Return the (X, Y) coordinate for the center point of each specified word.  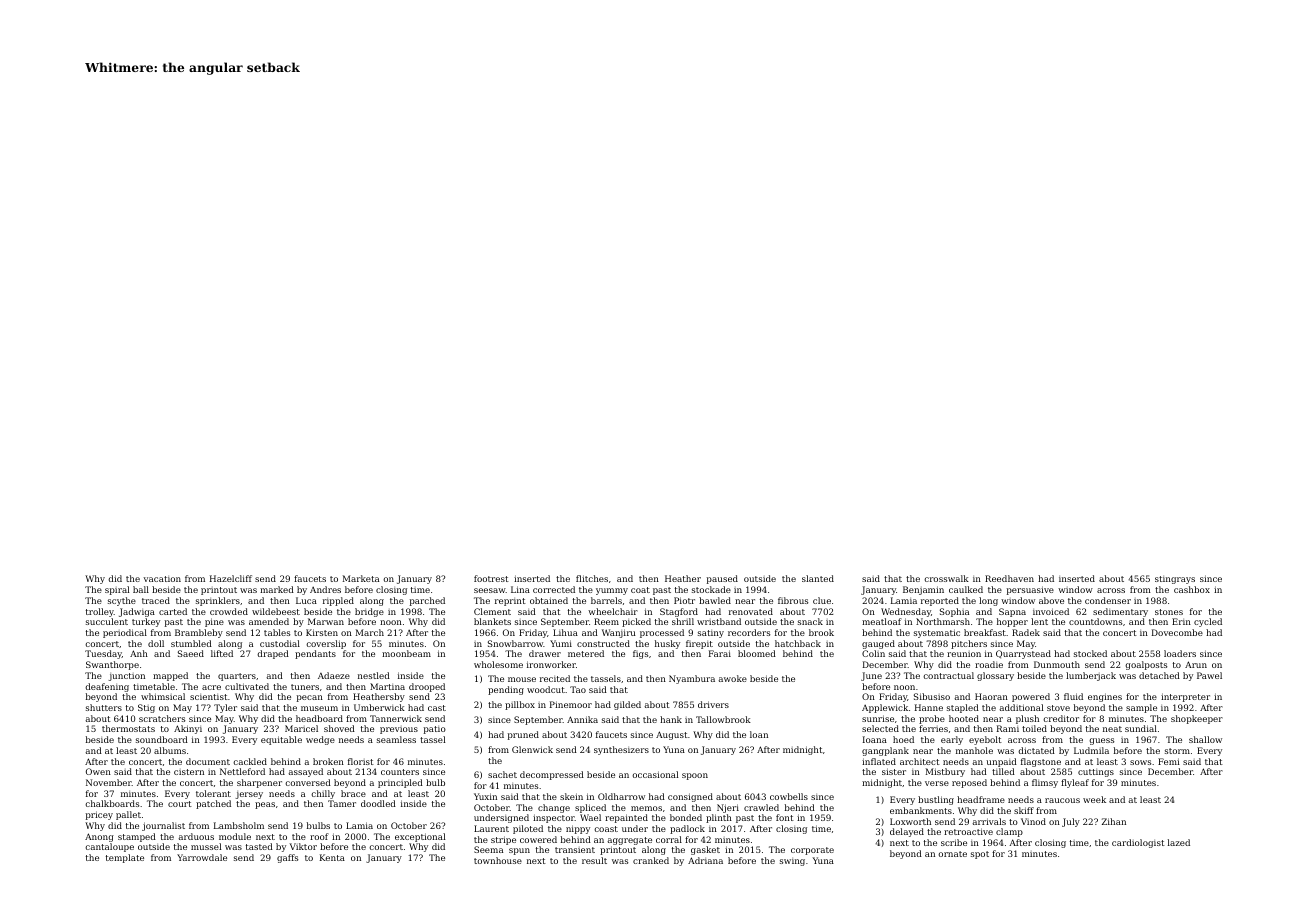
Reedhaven (1009, 578)
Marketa (361, 578)
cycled (1208, 622)
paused (722, 579)
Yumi (561, 643)
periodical (125, 633)
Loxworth (910, 821)
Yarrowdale (202, 857)
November (109, 782)
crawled (761, 807)
